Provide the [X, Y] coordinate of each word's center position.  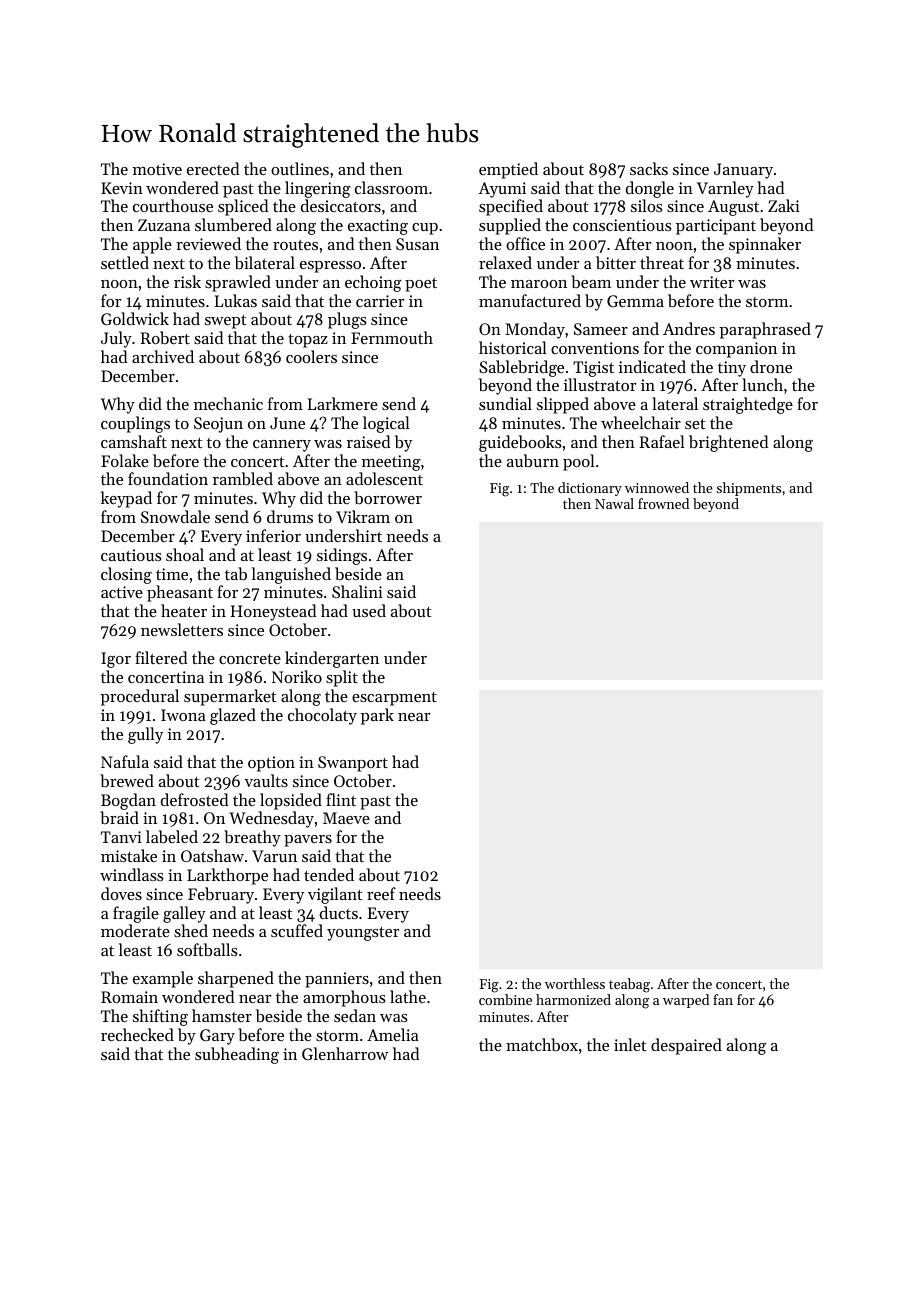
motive [157, 169]
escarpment [394, 699]
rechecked [137, 1034]
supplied [510, 226]
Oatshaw [212, 855]
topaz [308, 341]
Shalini [357, 591]
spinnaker [765, 245]
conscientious [622, 225]
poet [421, 285]
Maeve [346, 818]
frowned [663, 503]
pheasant [180, 593]
